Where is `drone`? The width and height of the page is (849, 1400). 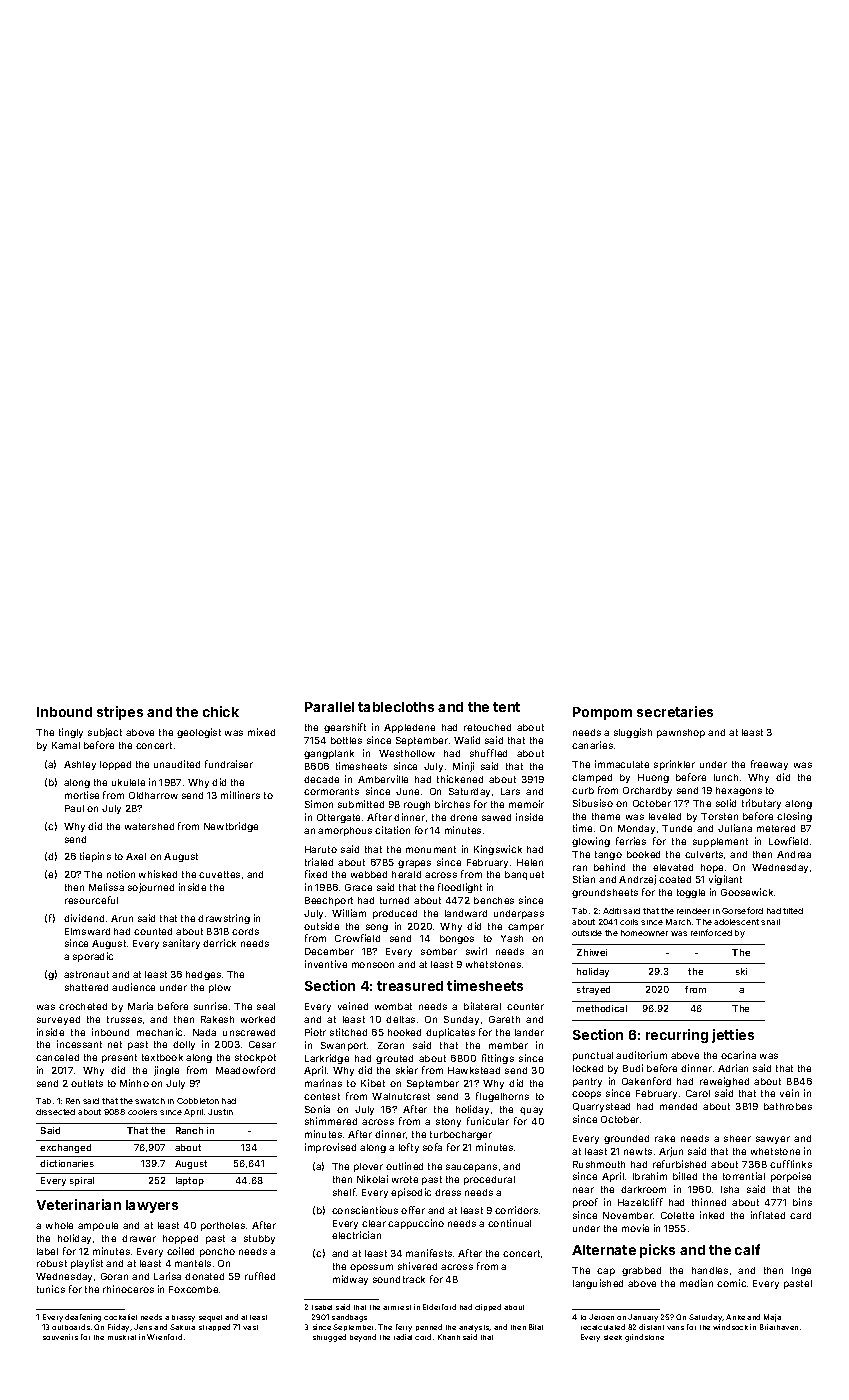 drone is located at coordinates (463, 817).
